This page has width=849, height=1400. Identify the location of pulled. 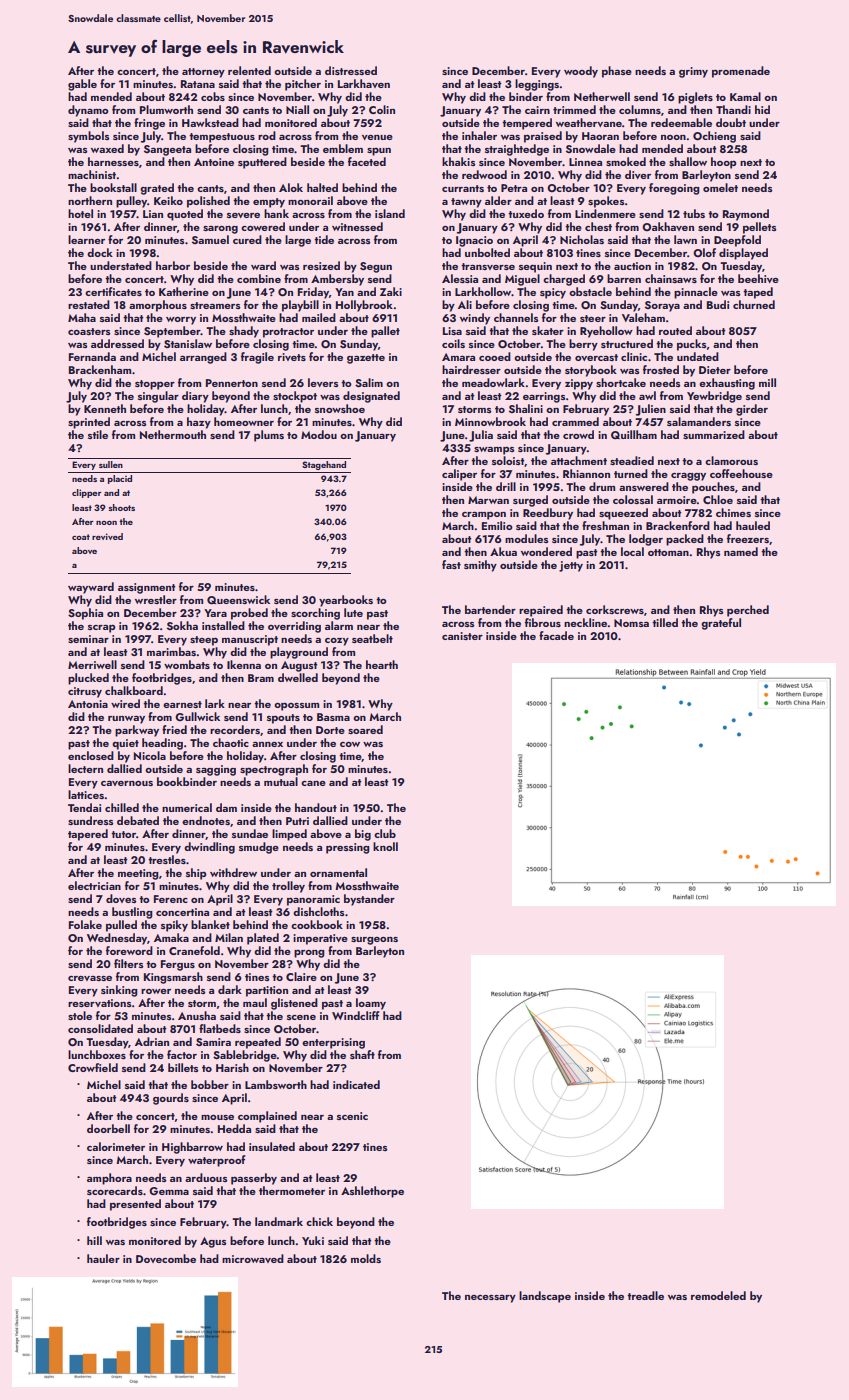
(121, 926).
